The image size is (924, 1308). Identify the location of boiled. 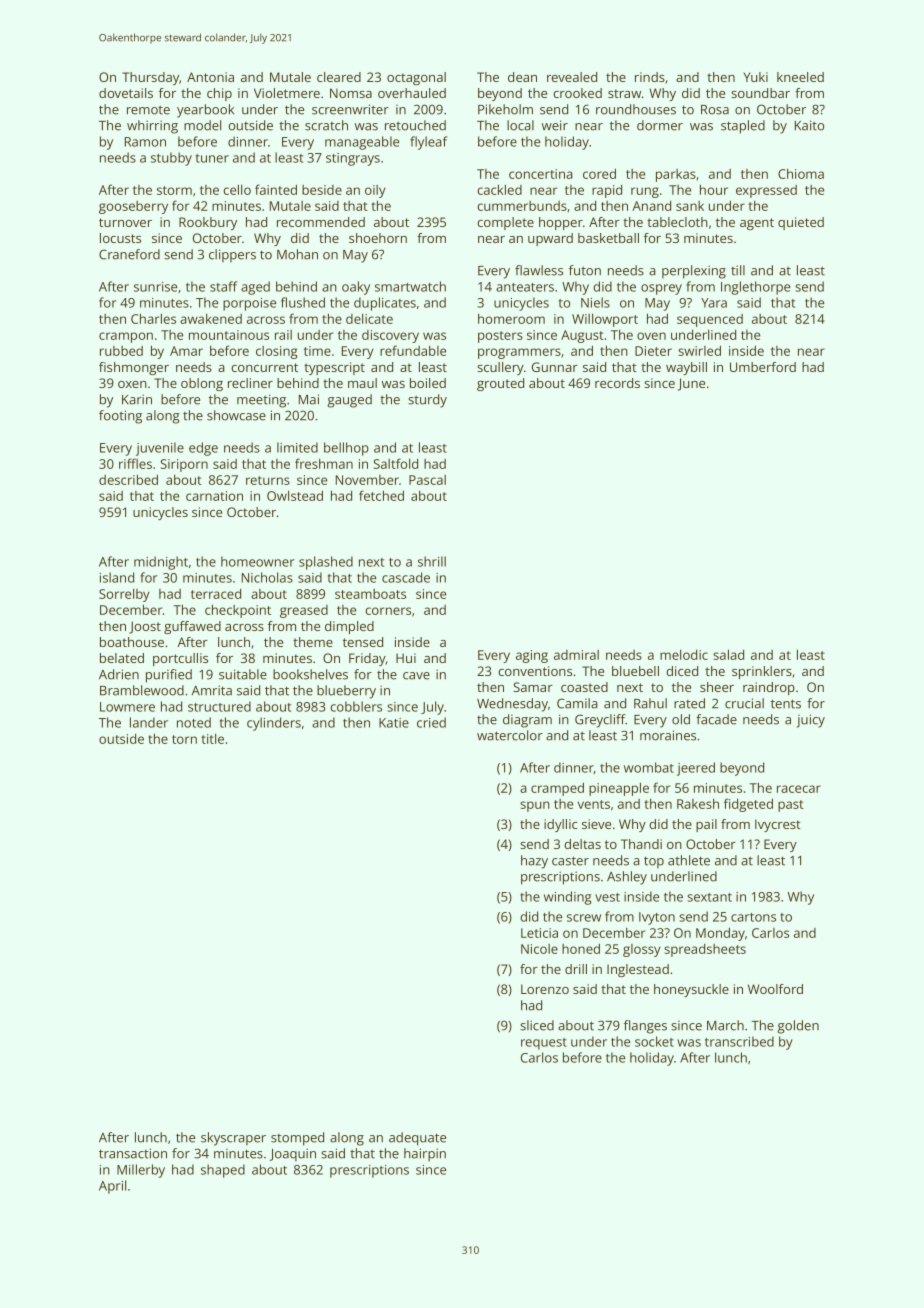
(428, 383).
